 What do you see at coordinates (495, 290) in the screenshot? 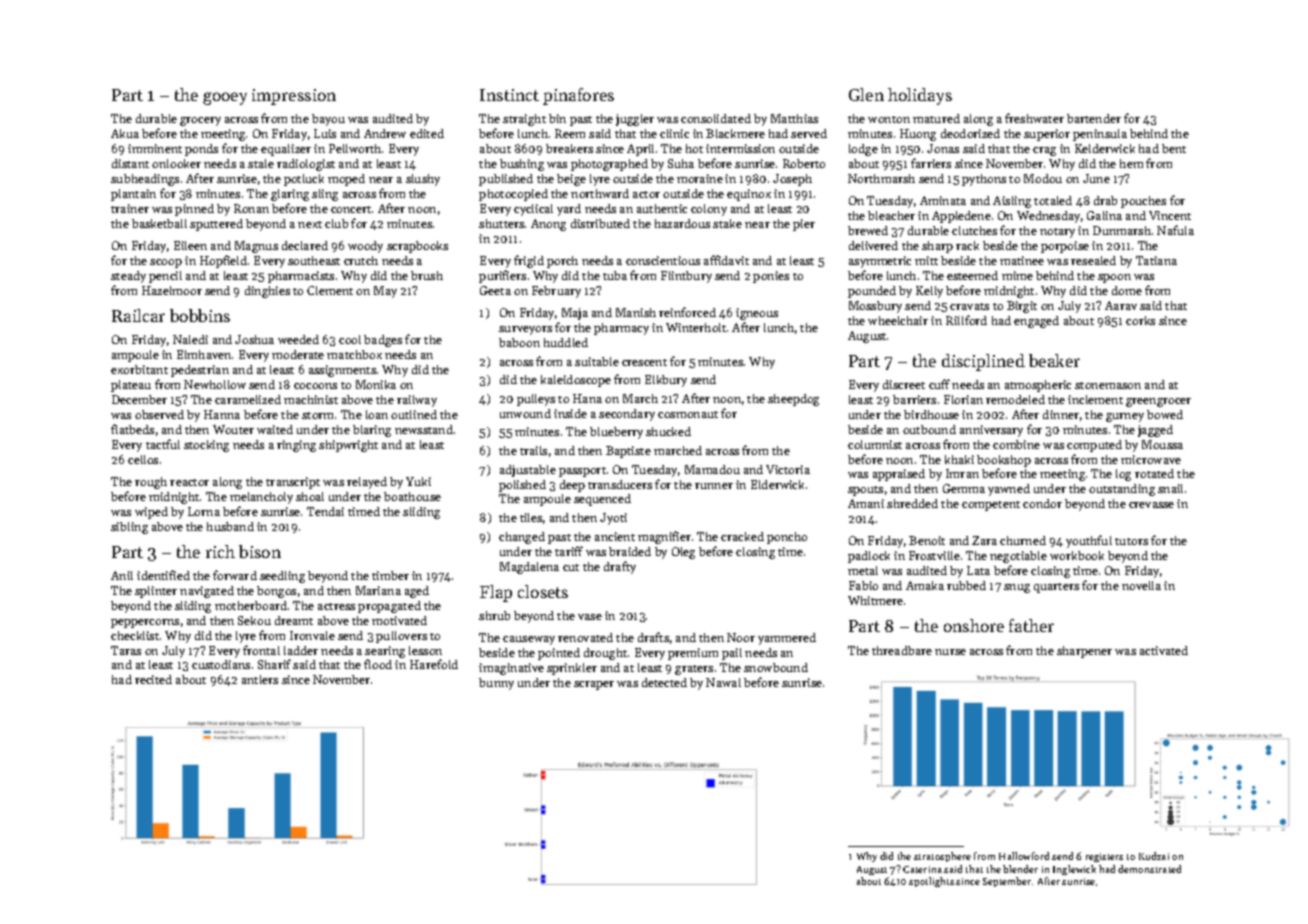
I see `Geeta` at bounding box center [495, 290].
